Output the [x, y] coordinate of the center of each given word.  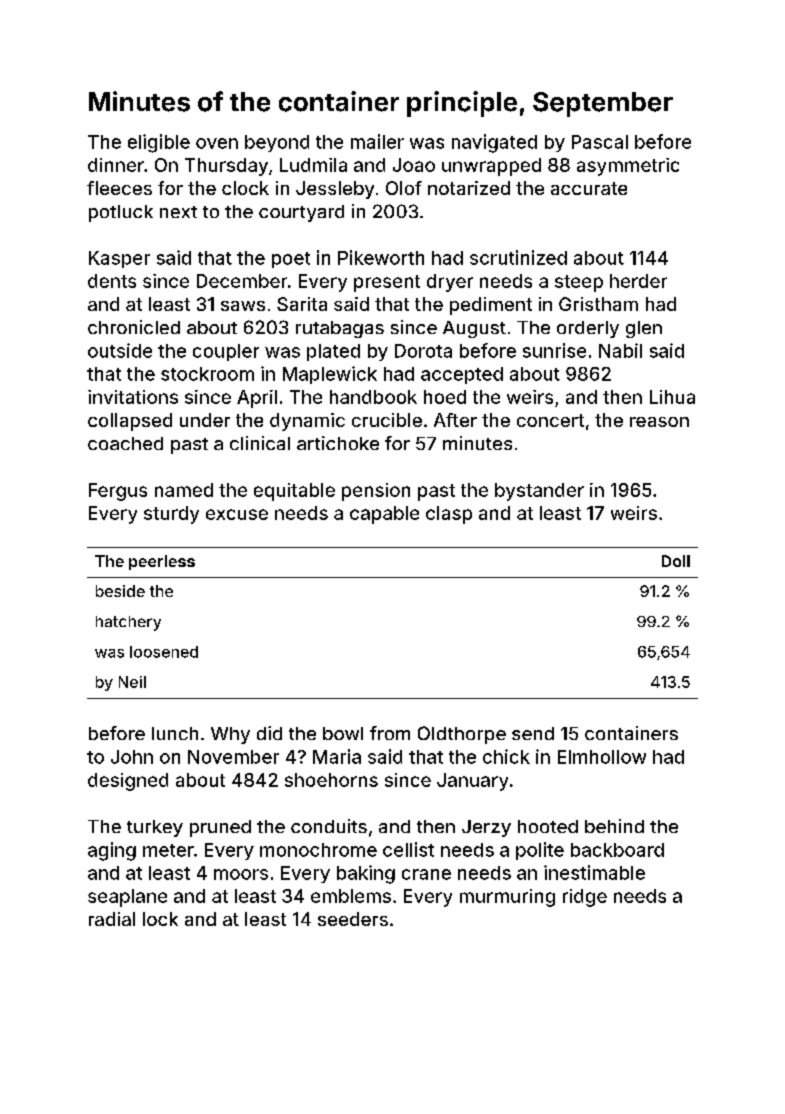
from [390, 733]
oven [217, 143]
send [533, 733]
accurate [589, 188]
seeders [353, 919]
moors [241, 874]
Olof [404, 188]
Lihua [672, 397]
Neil [132, 682]
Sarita [302, 304]
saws [243, 306]
